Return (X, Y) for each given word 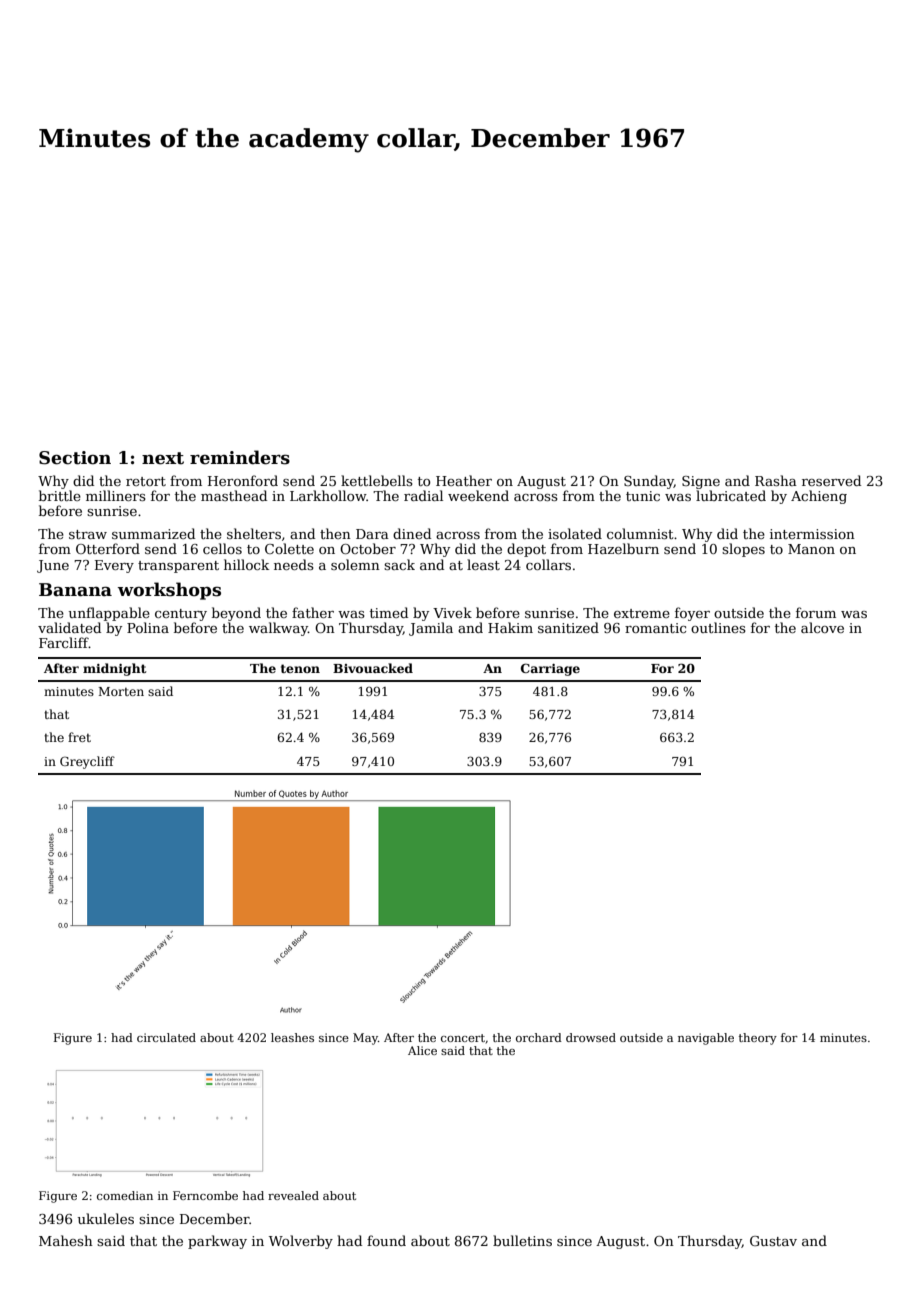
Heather (464, 480)
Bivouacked (373, 668)
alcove (822, 627)
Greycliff (87, 762)
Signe (701, 482)
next (163, 458)
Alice (422, 1050)
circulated (166, 1037)
